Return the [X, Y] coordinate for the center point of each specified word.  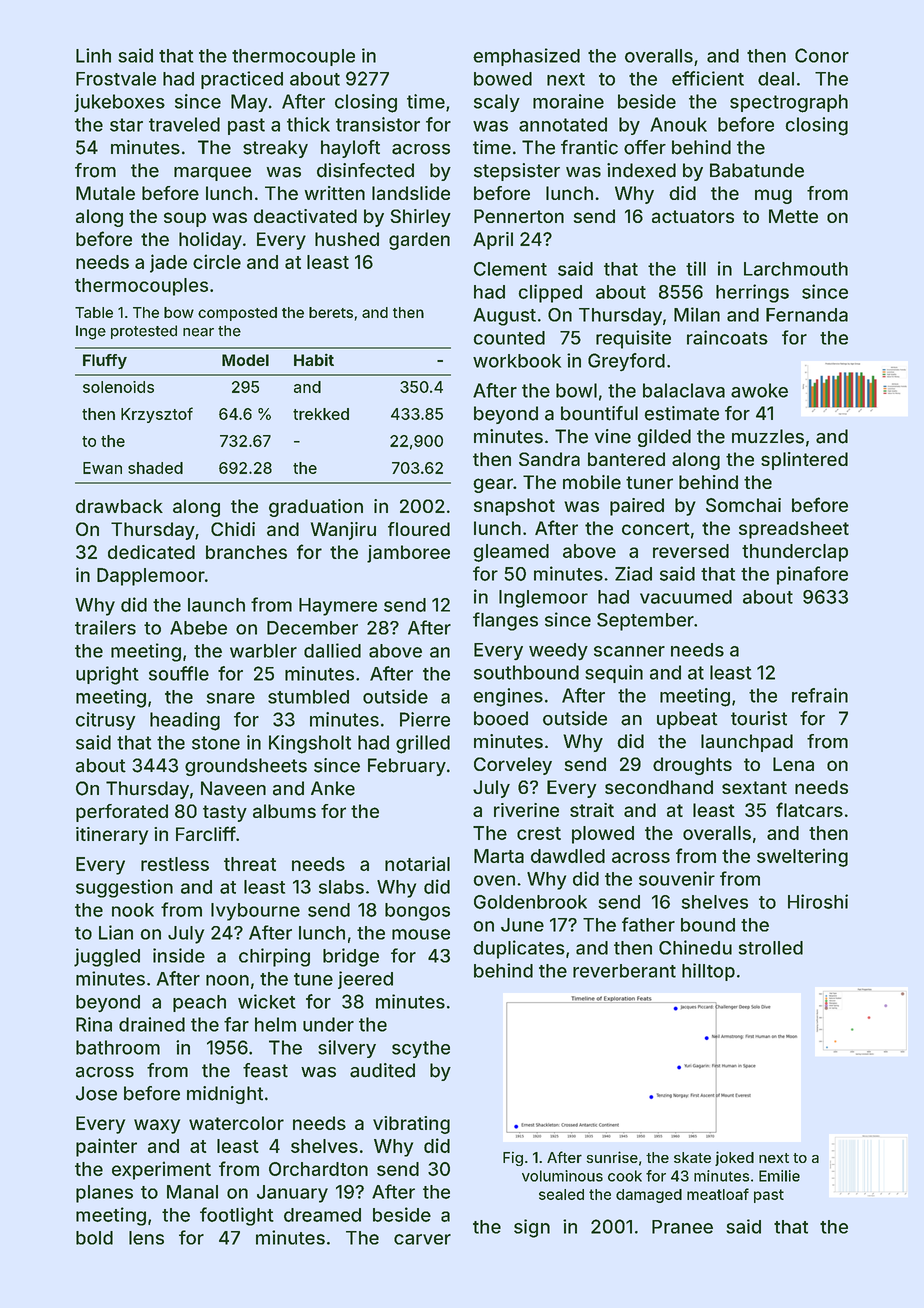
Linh [93, 55]
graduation [316, 508]
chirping [274, 957]
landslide [411, 193]
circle [217, 261]
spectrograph [789, 103]
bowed [503, 79]
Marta [499, 856]
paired [637, 507]
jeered [365, 980]
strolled [771, 948]
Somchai [743, 505]
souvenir [677, 878]
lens [146, 1238]
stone [216, 743]
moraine [568, 101]
